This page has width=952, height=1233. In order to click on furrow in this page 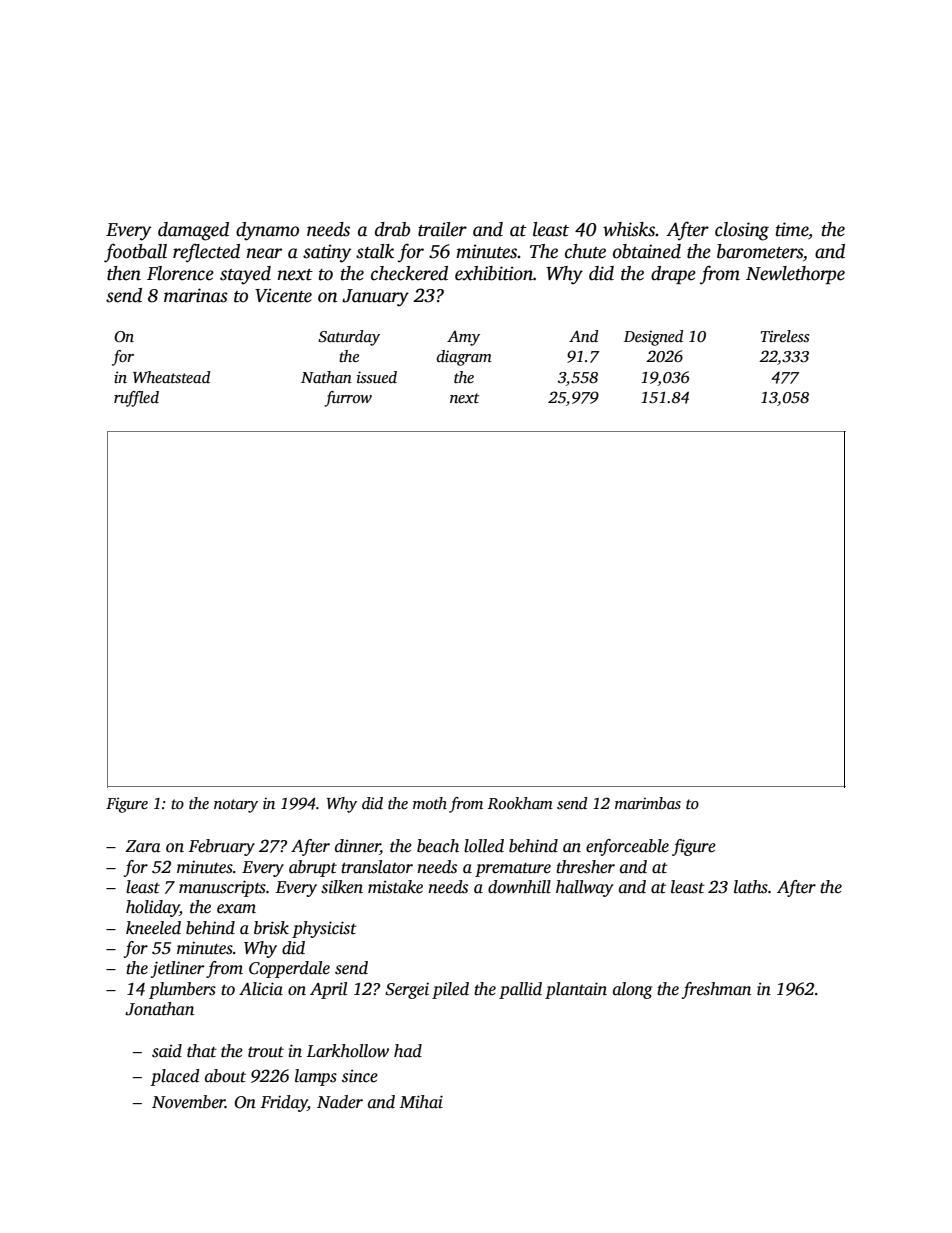, I will do `click(348, 399)`.
